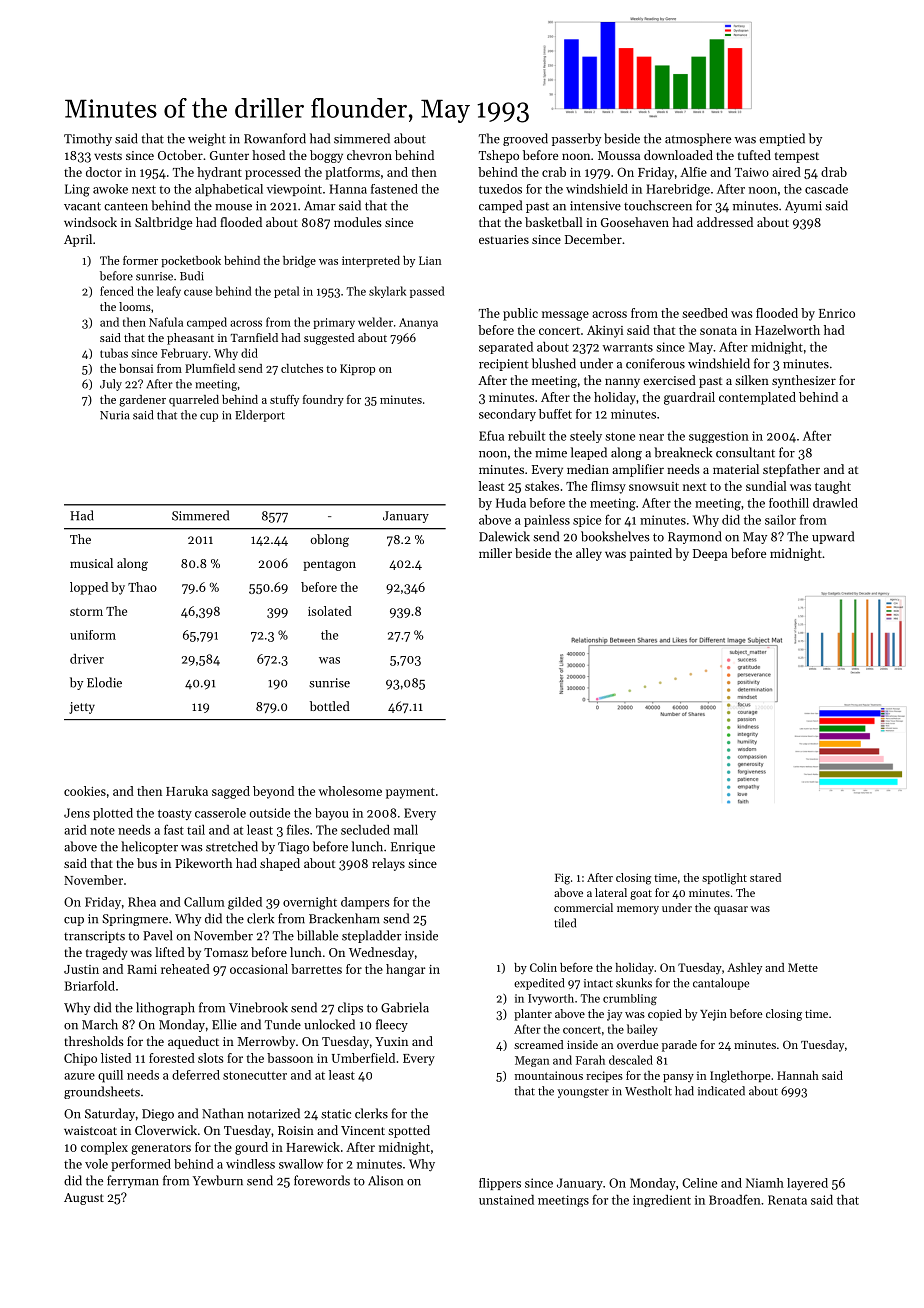  I want to click on Rowanford, so click(275, 138).
